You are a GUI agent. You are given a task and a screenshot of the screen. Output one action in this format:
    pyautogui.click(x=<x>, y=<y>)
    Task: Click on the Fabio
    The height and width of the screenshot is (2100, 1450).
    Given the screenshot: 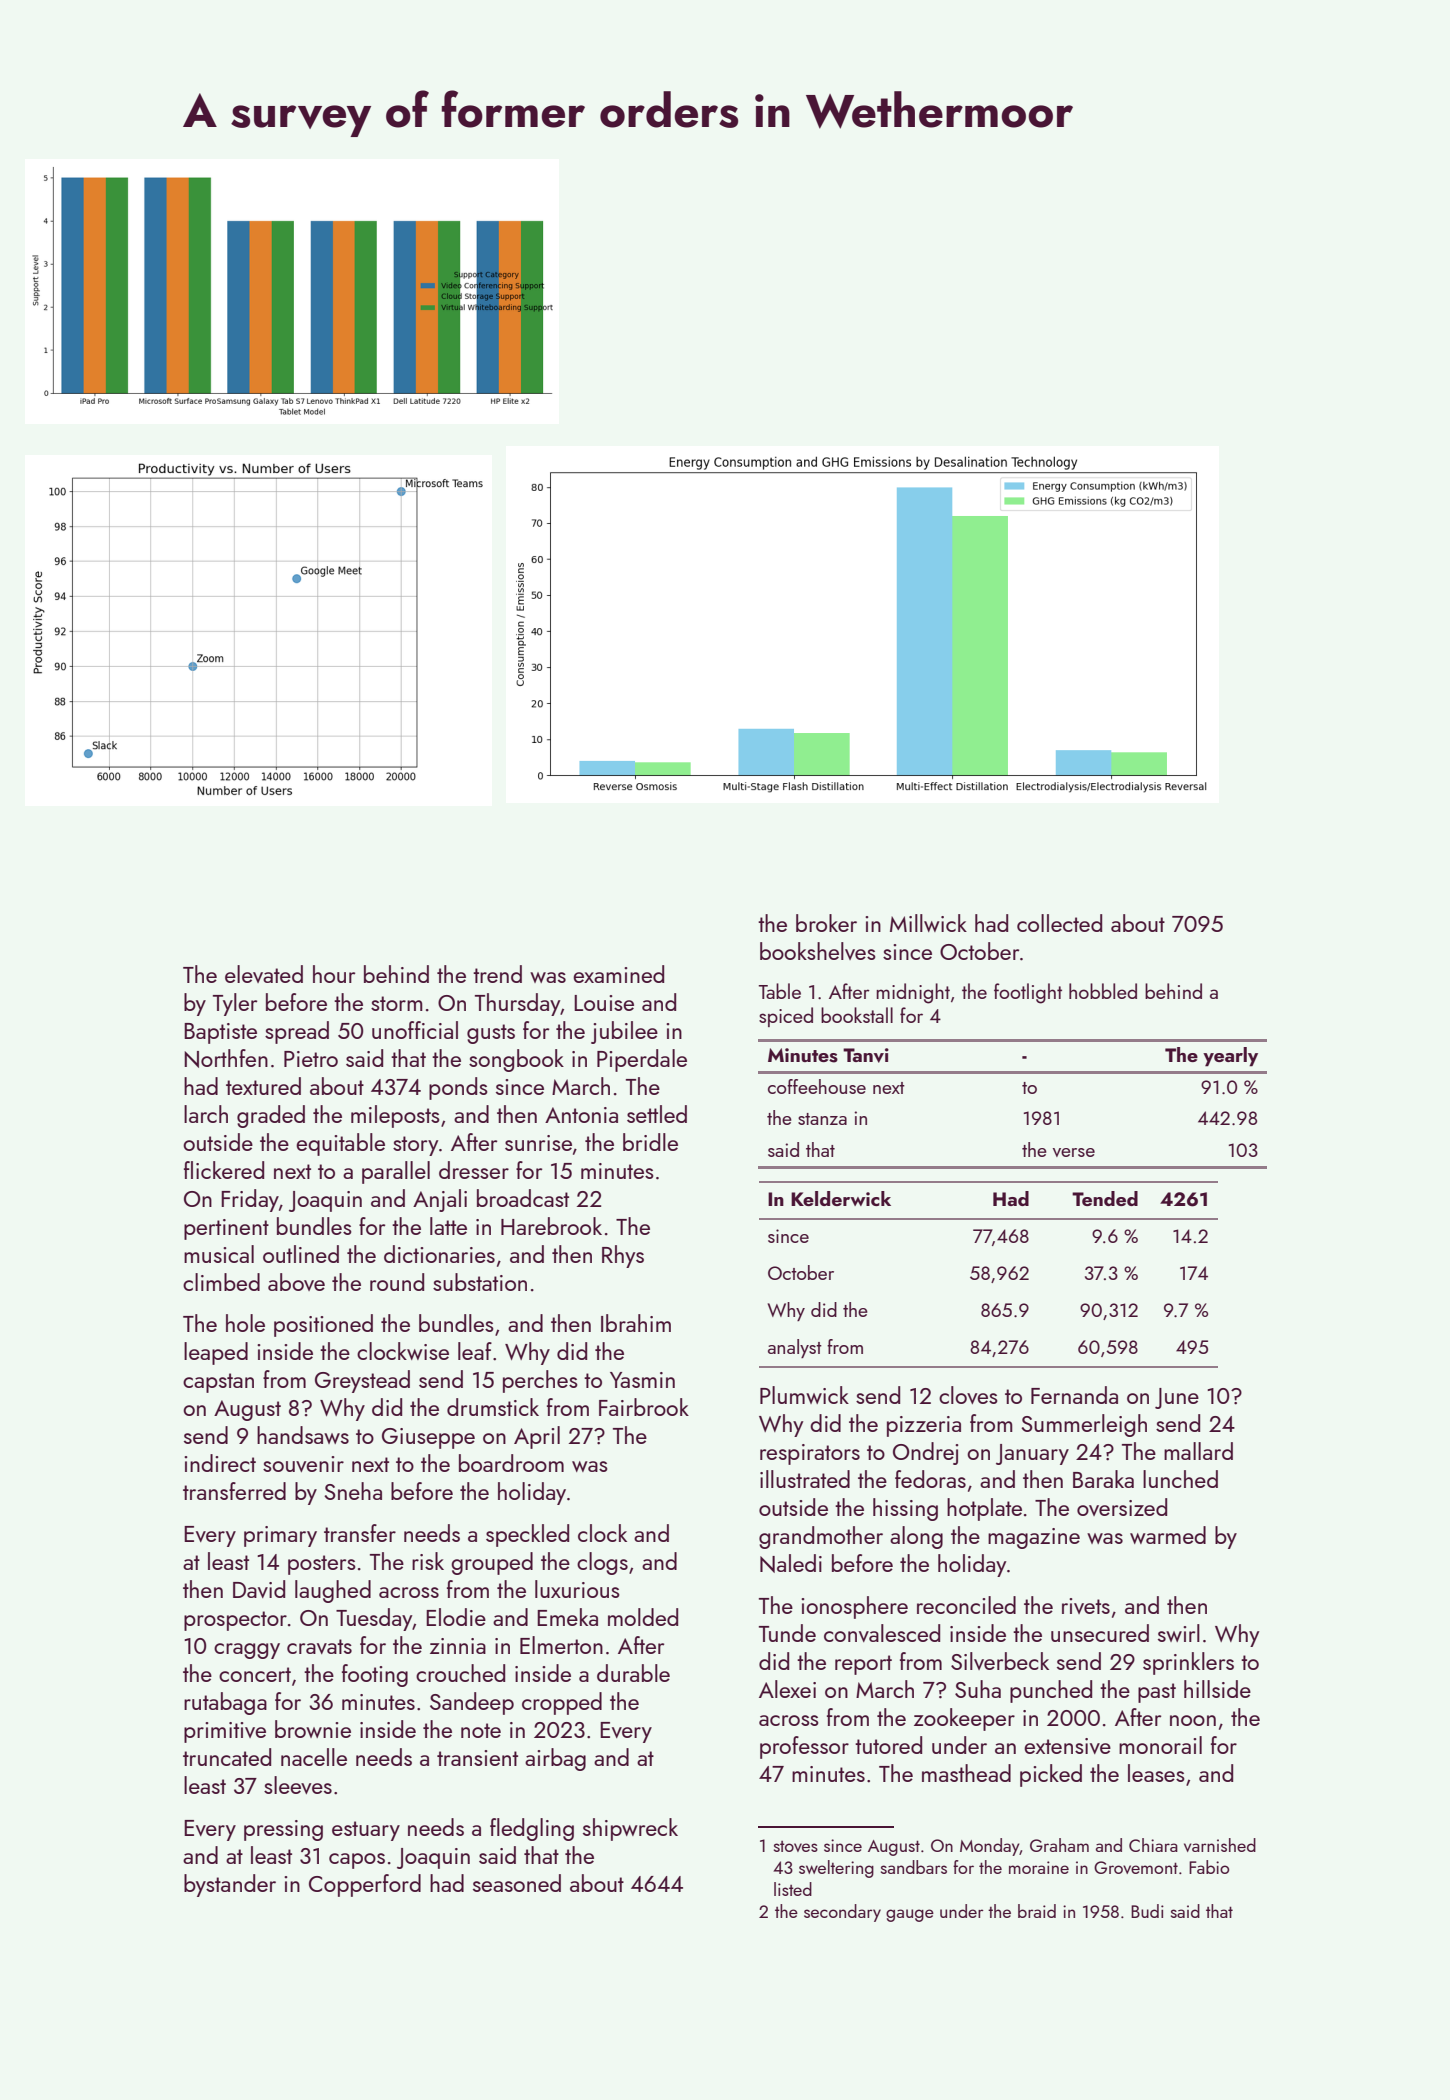 What is the action you would take?
    pyautogui.click(x=1209, y=1867)
